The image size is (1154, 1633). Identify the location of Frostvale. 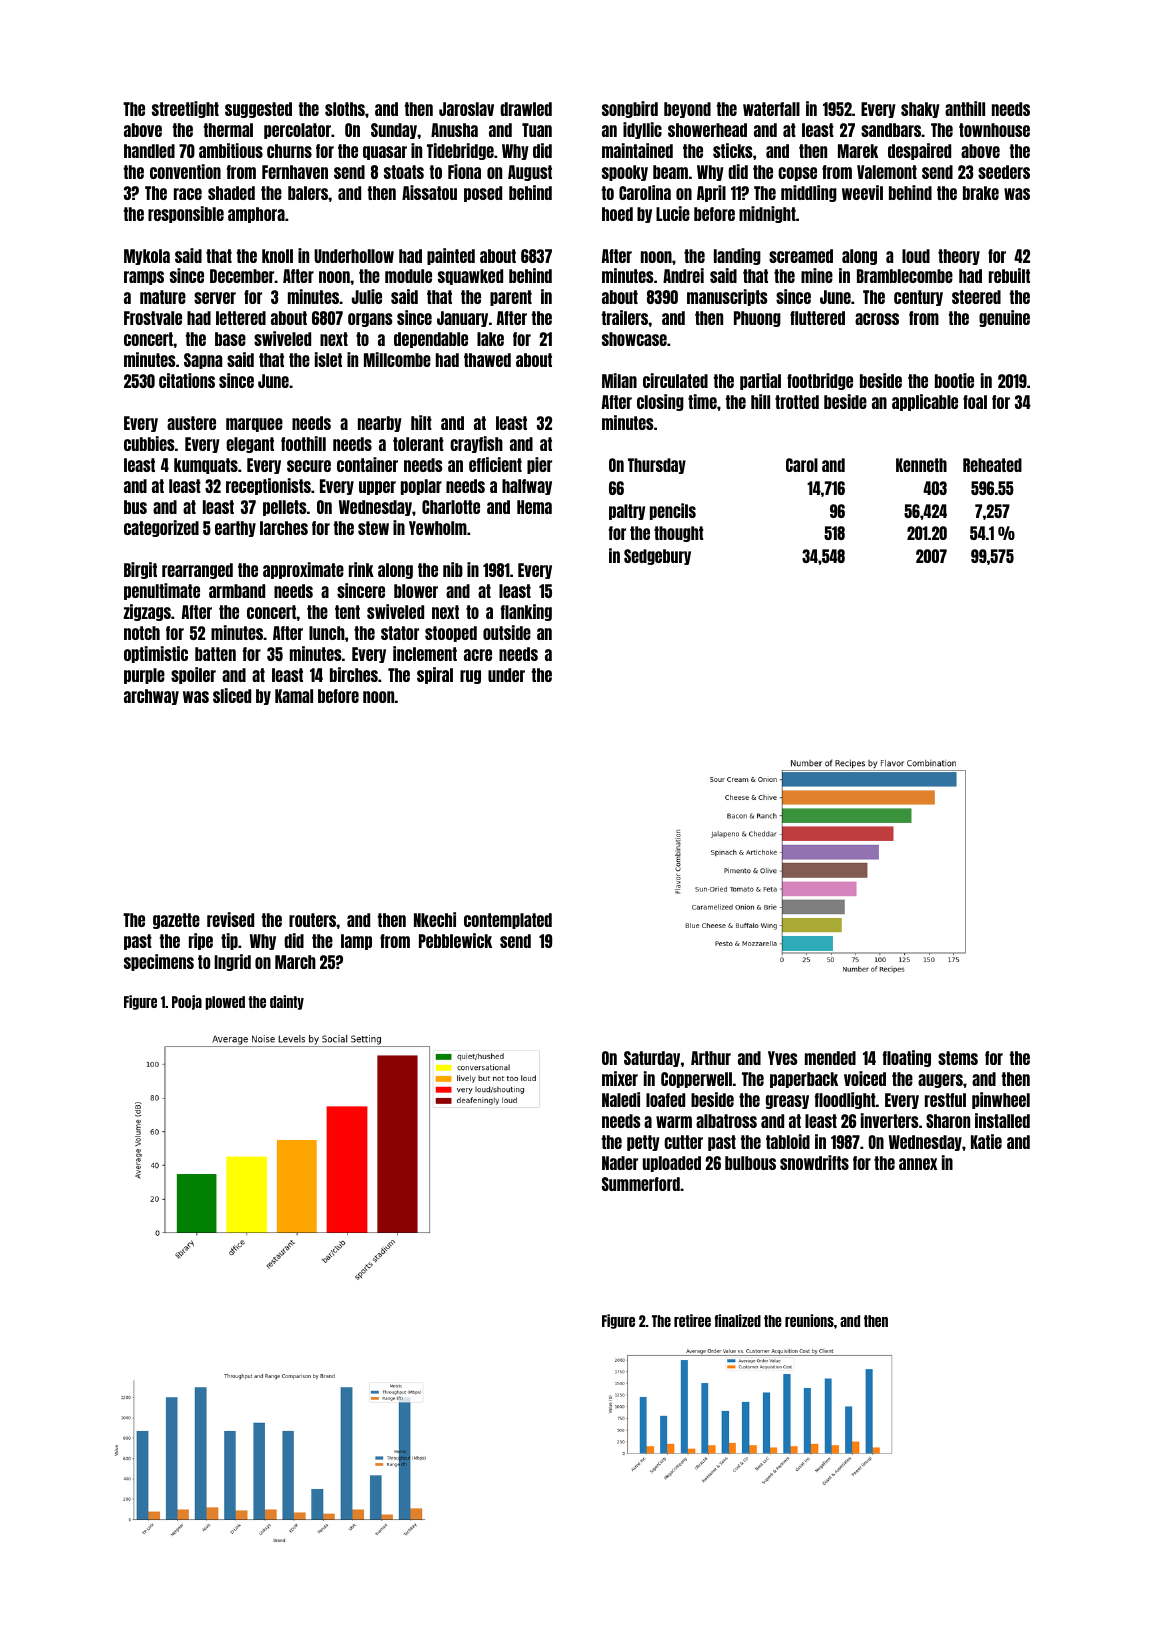
(153, 318).
